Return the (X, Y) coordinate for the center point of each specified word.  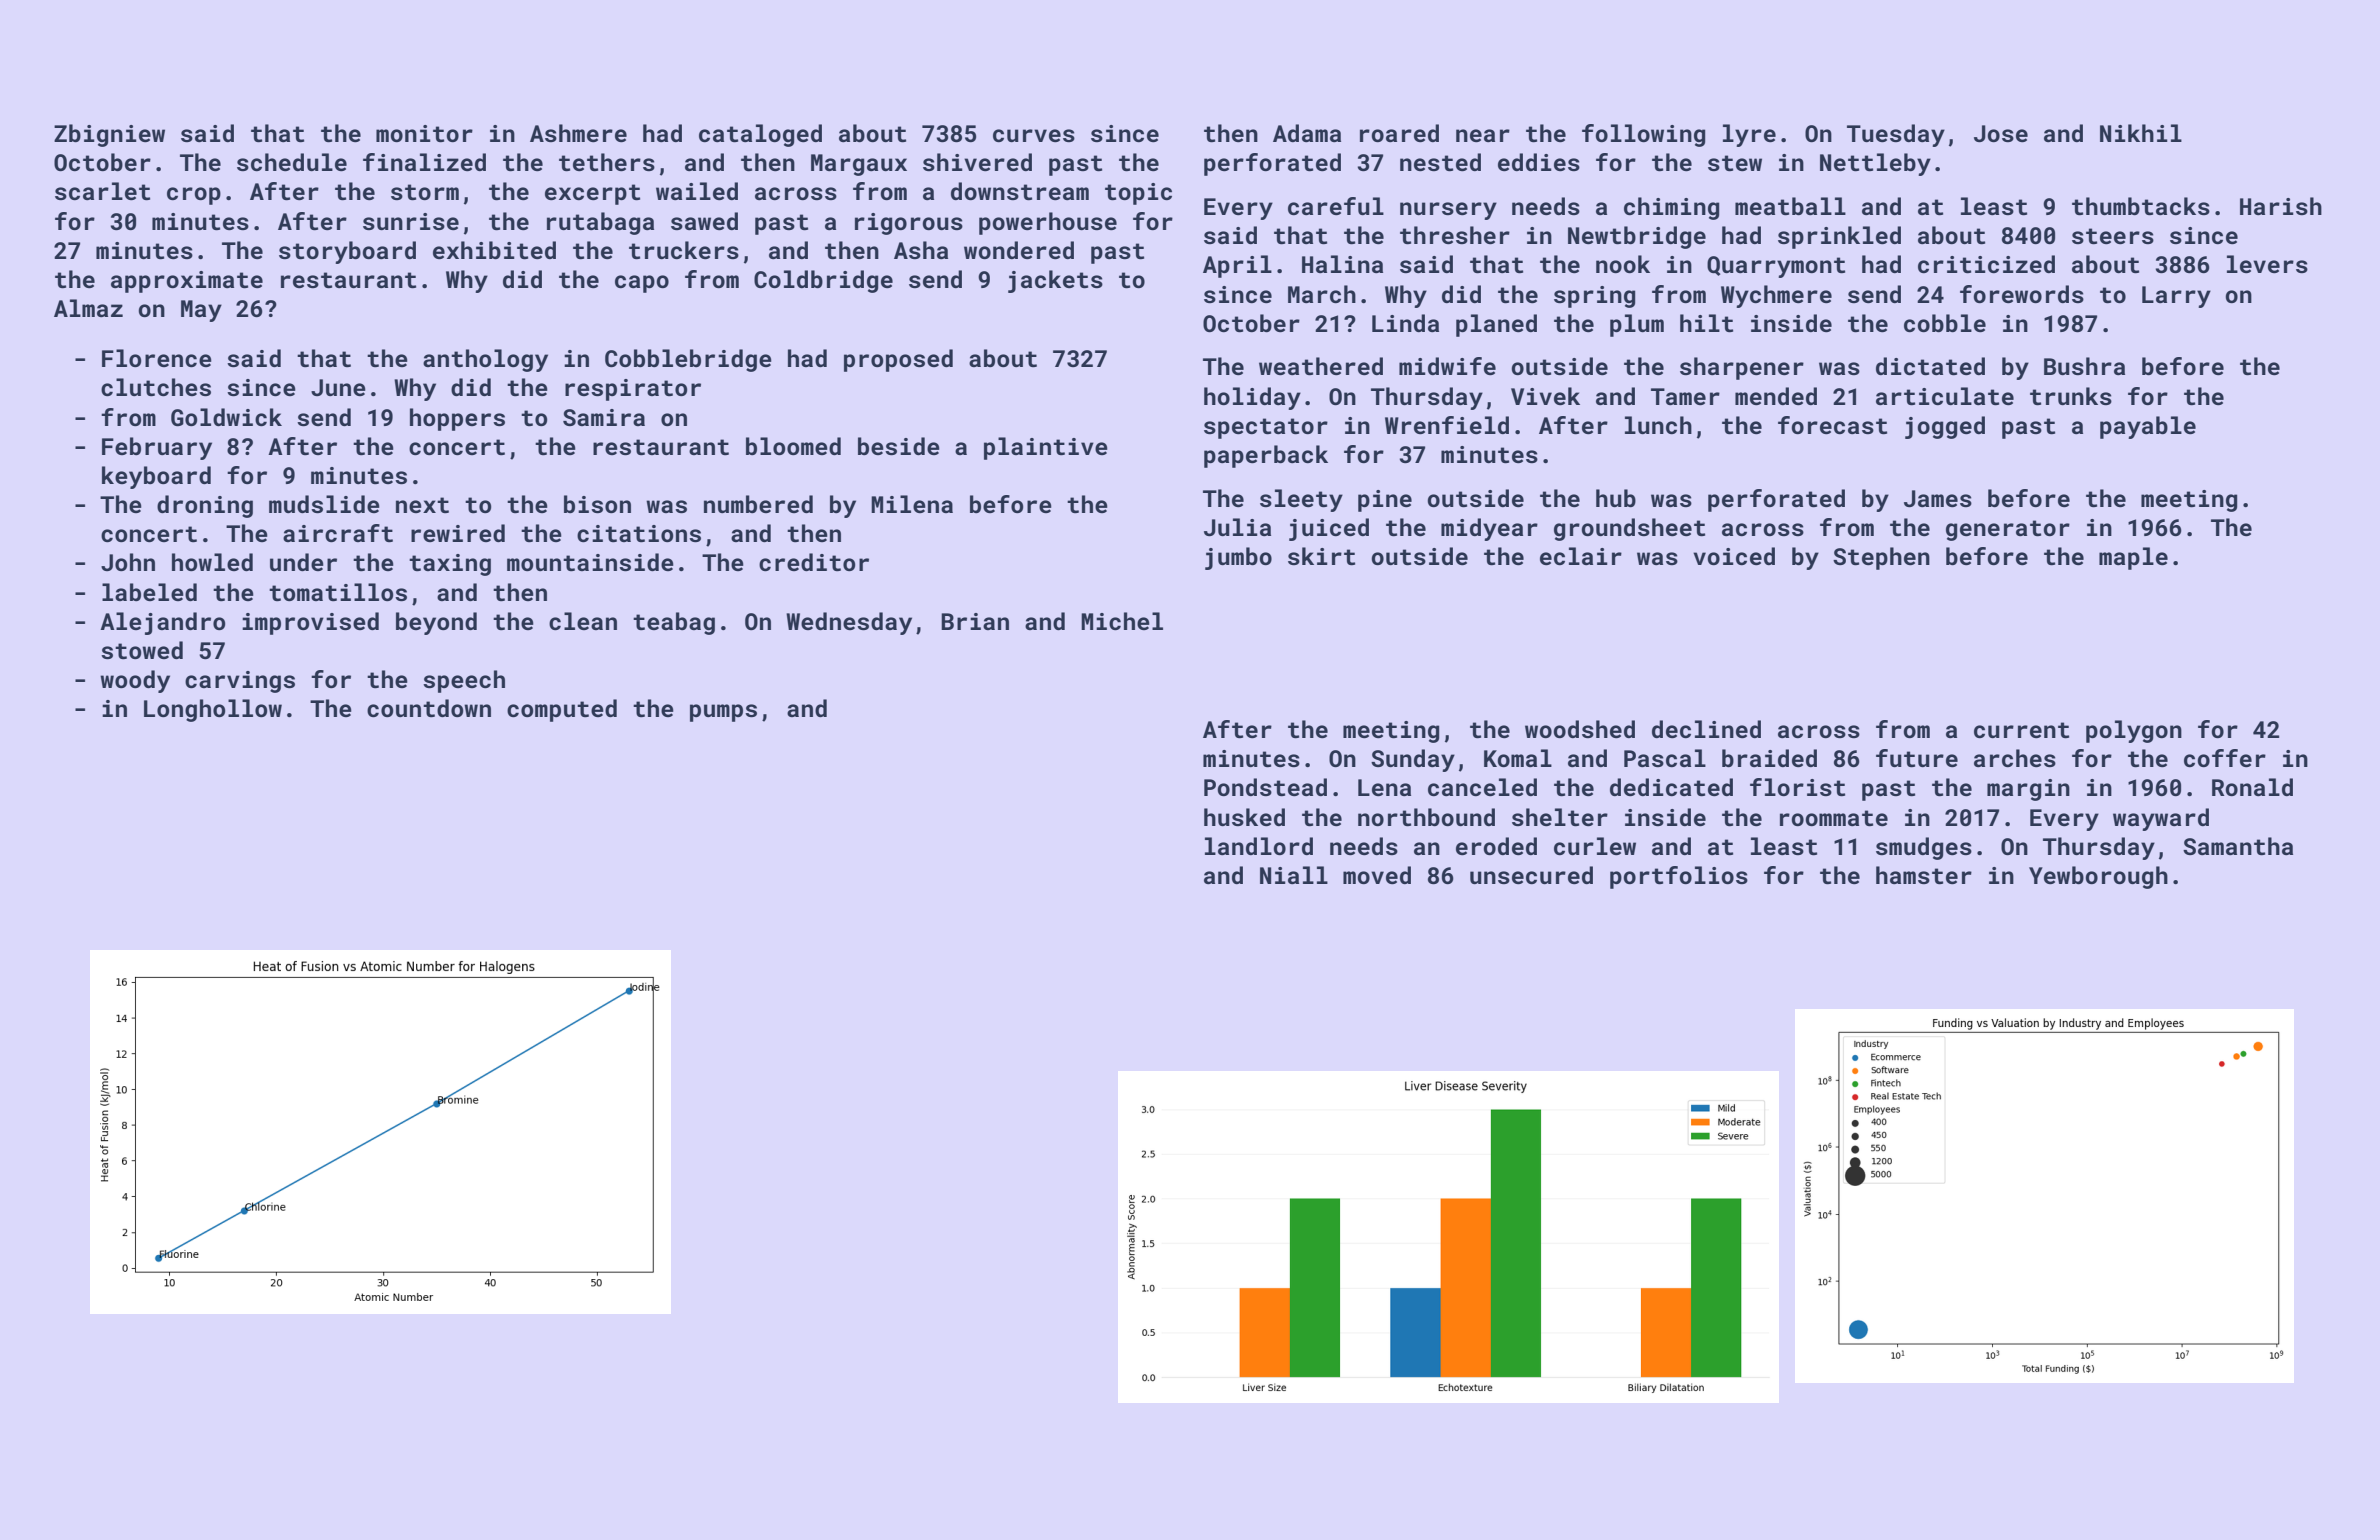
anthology (485, 360)
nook (1623, 264)
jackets (1055, 281)
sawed (704, 221)
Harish (2281, 206)
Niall (1294, 875)
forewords (2022, 294)
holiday (1252, 398)
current (2021, 730)
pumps (723, 713)
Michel (1122, 621)
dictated (1930, 366)
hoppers (457, 419)
